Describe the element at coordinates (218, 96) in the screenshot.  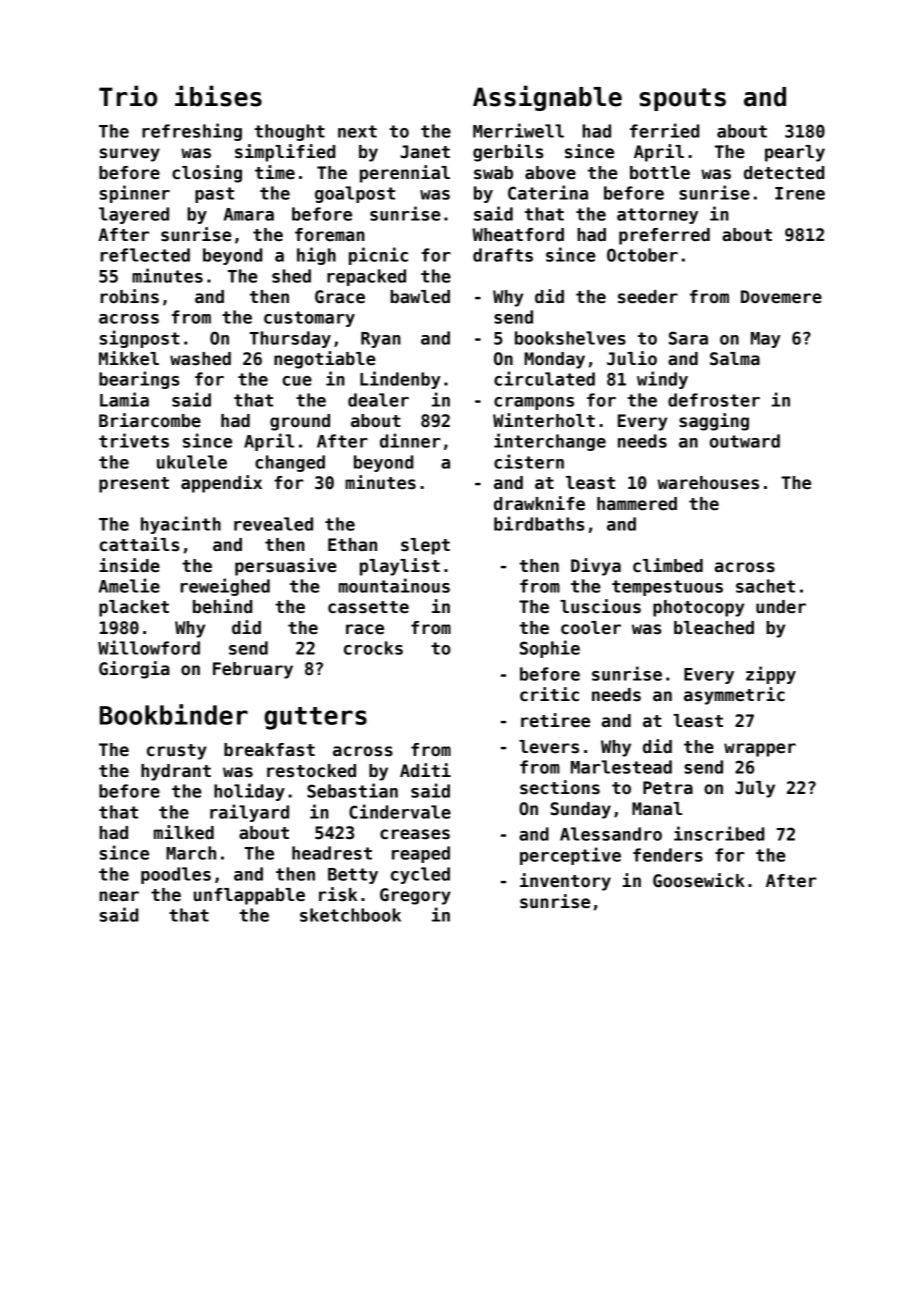
I see `ibises` at that location.
